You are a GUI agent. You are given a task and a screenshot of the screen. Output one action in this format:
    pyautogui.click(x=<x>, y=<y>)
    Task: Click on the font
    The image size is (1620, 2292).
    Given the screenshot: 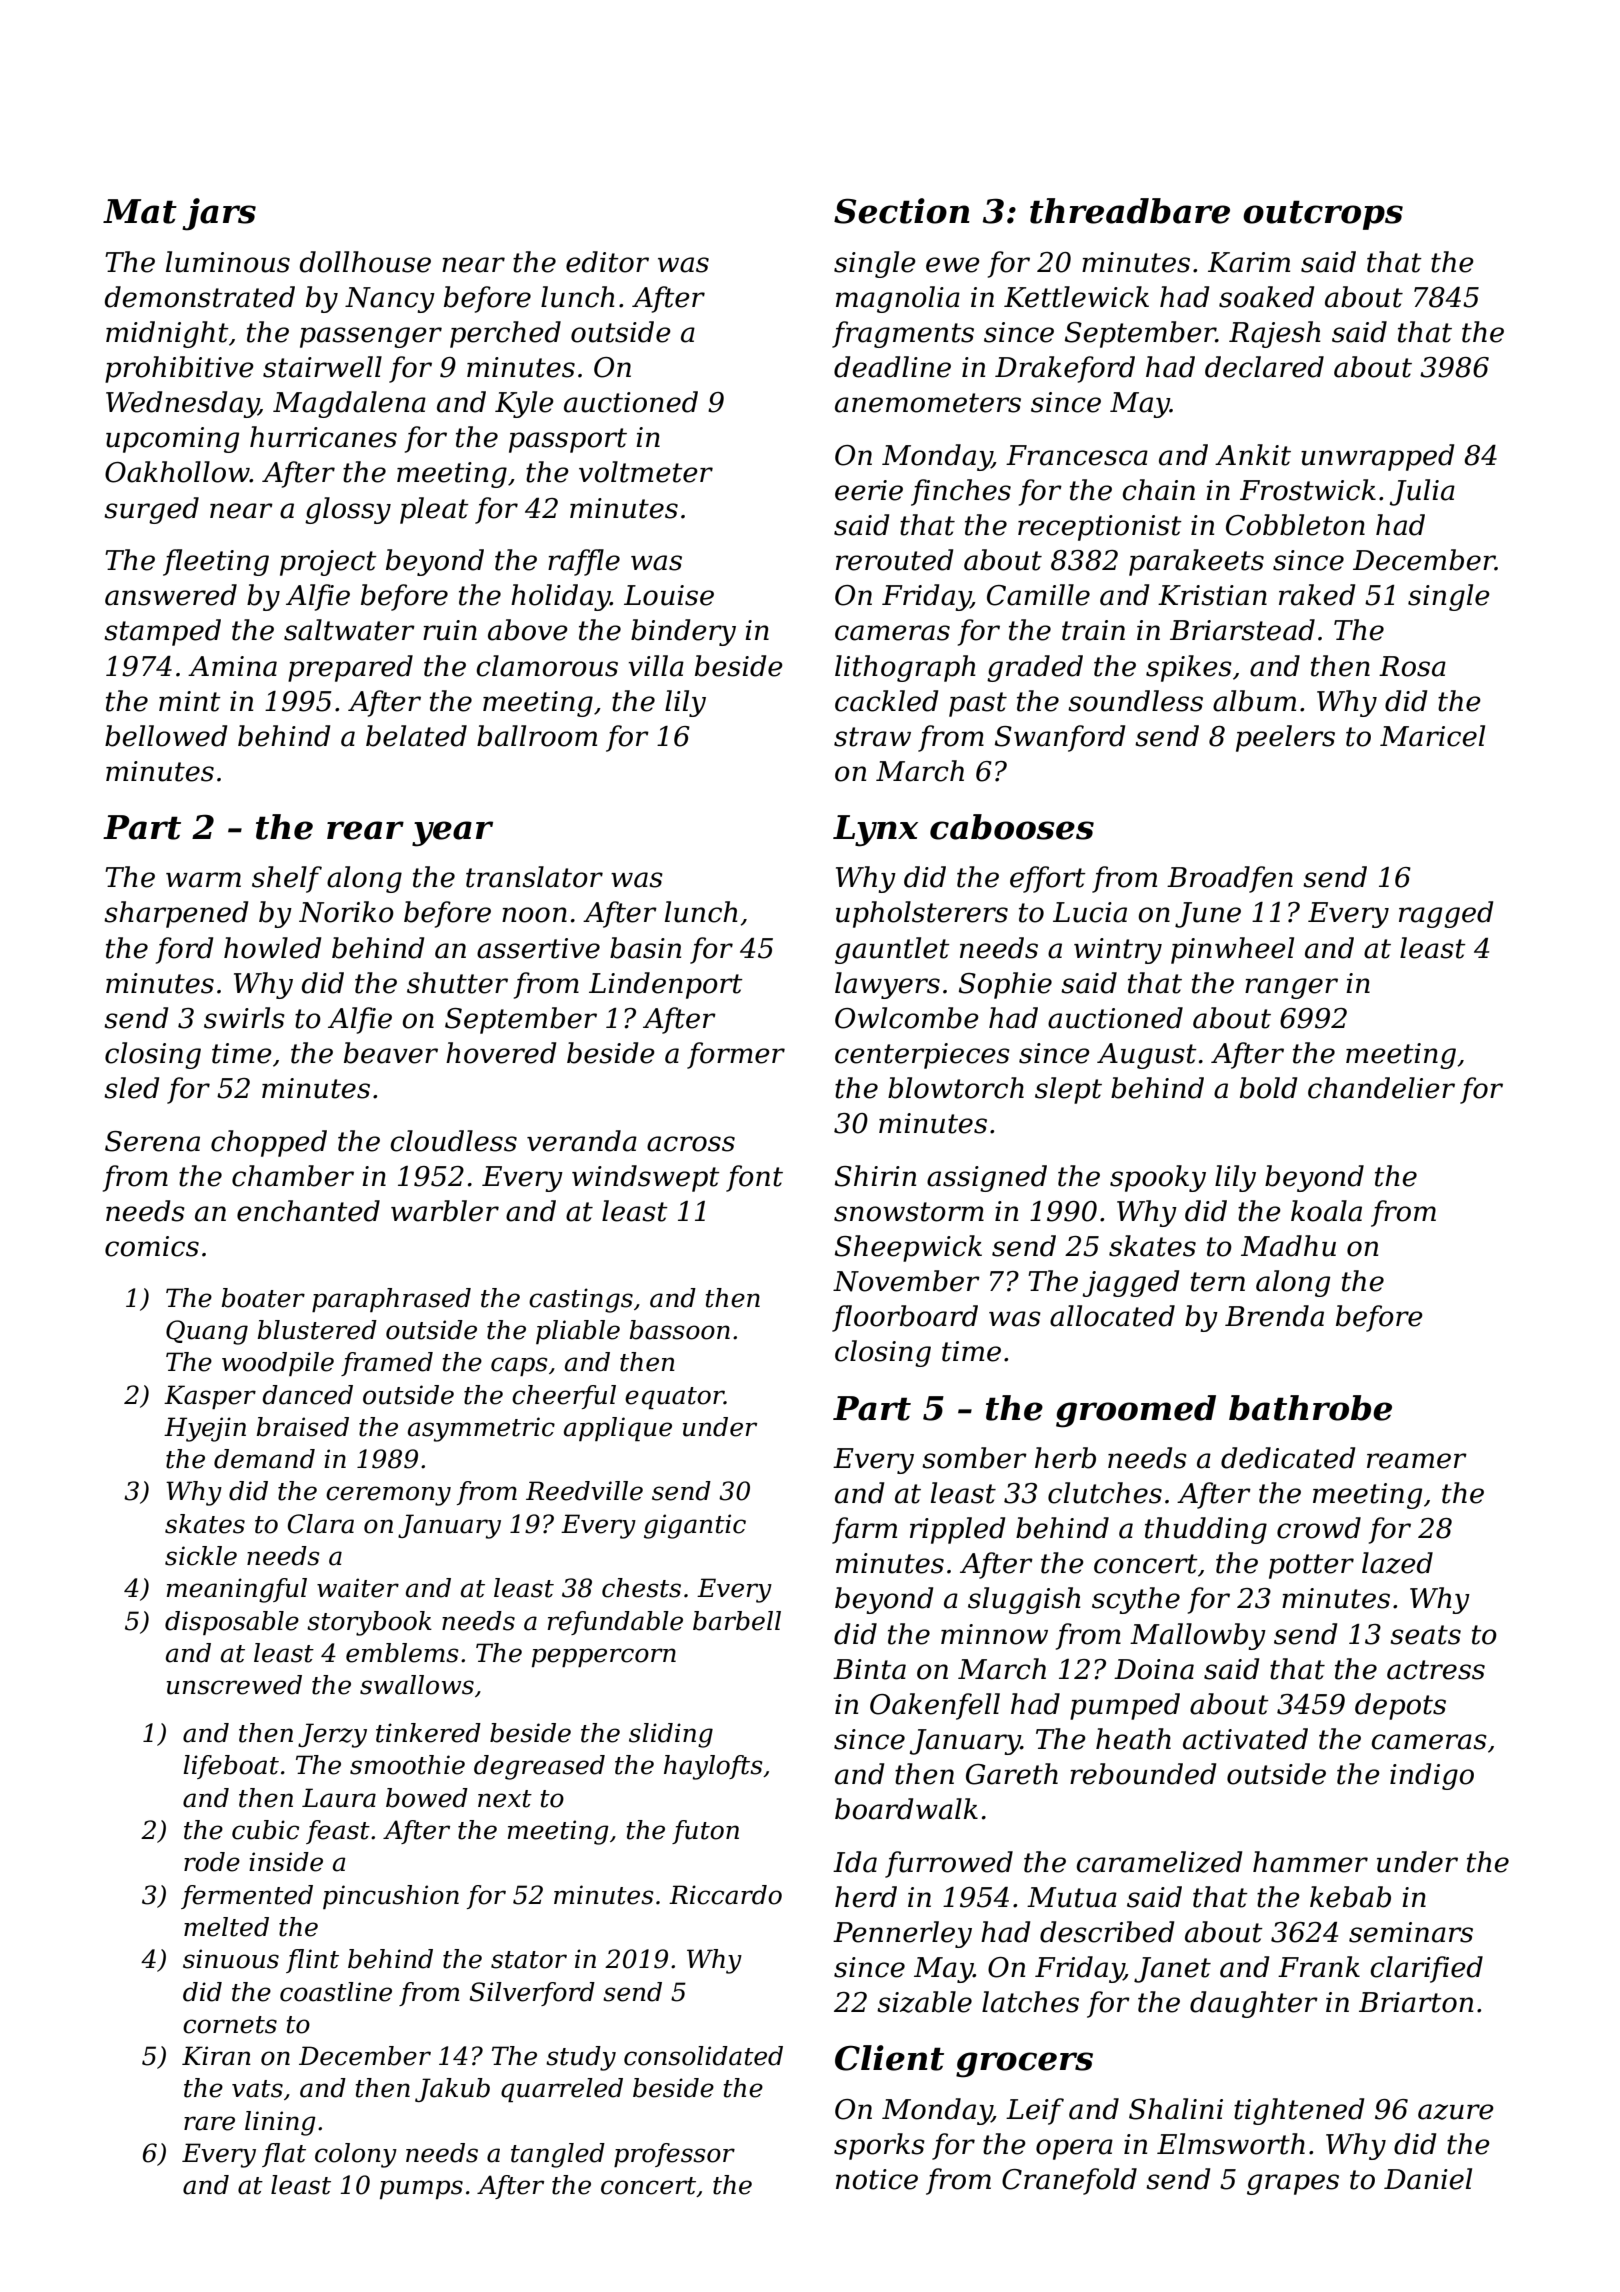 What is the action you would take?
    pyautogui.click(x=754, y=1178)
